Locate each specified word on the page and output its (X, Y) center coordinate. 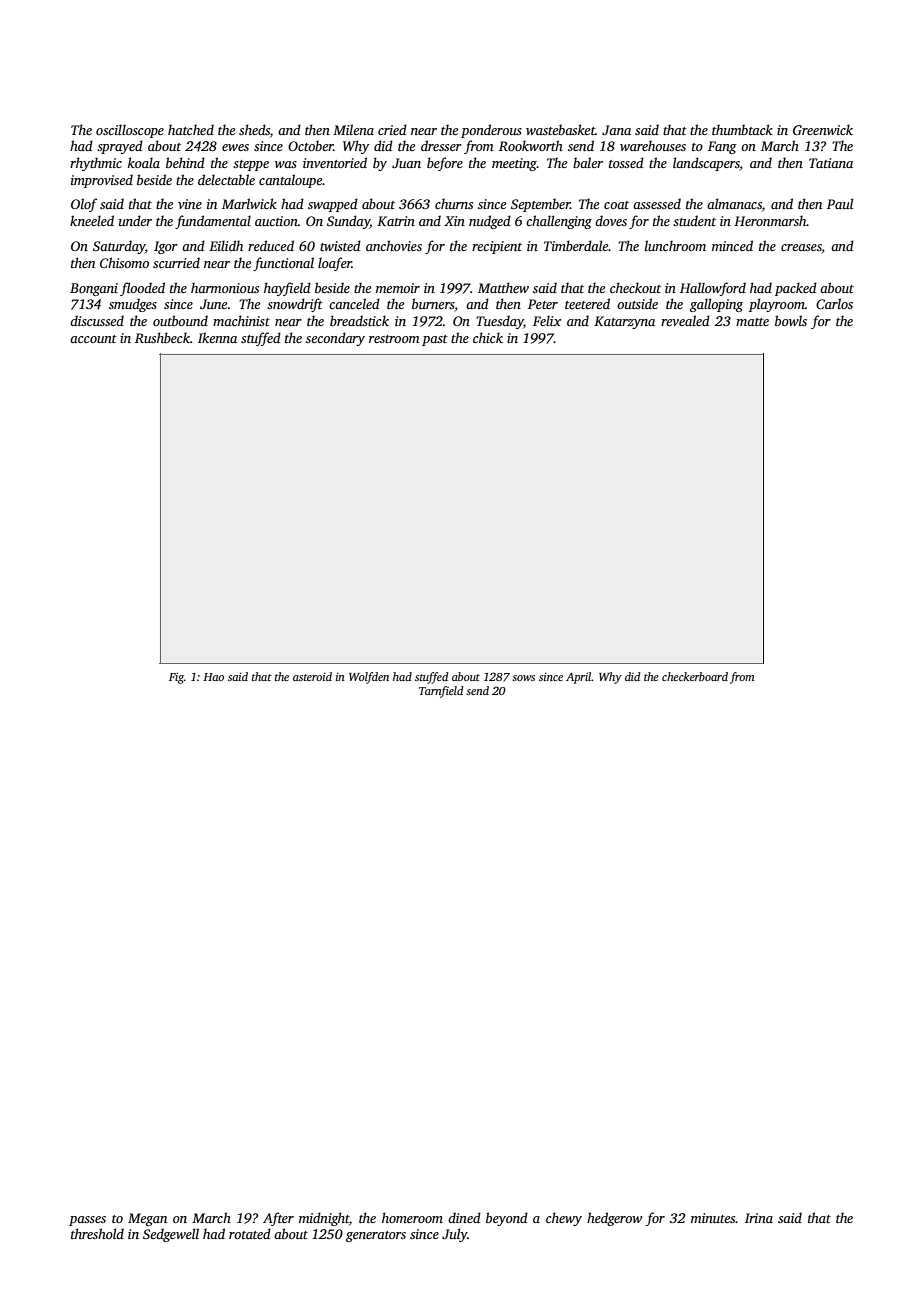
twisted (340, 245)
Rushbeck (162, 337)
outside (637, 303)
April (578, 678)
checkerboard (695, 676)
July (454, 1235)
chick (488, 337)
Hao (213, 677)
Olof (84, 205)
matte (752, 322)
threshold (97, 1233)
